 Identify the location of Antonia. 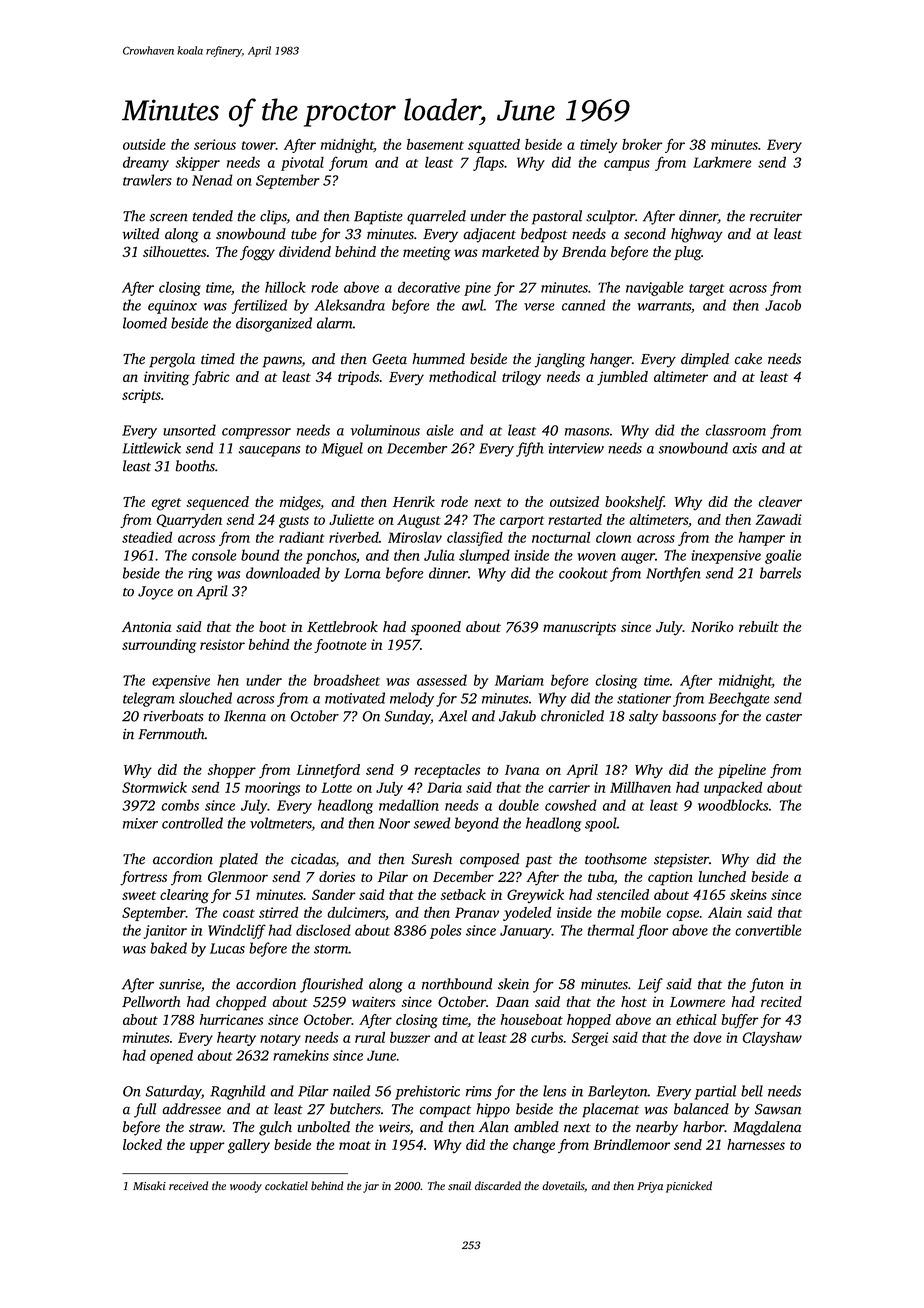
(147, 626).
